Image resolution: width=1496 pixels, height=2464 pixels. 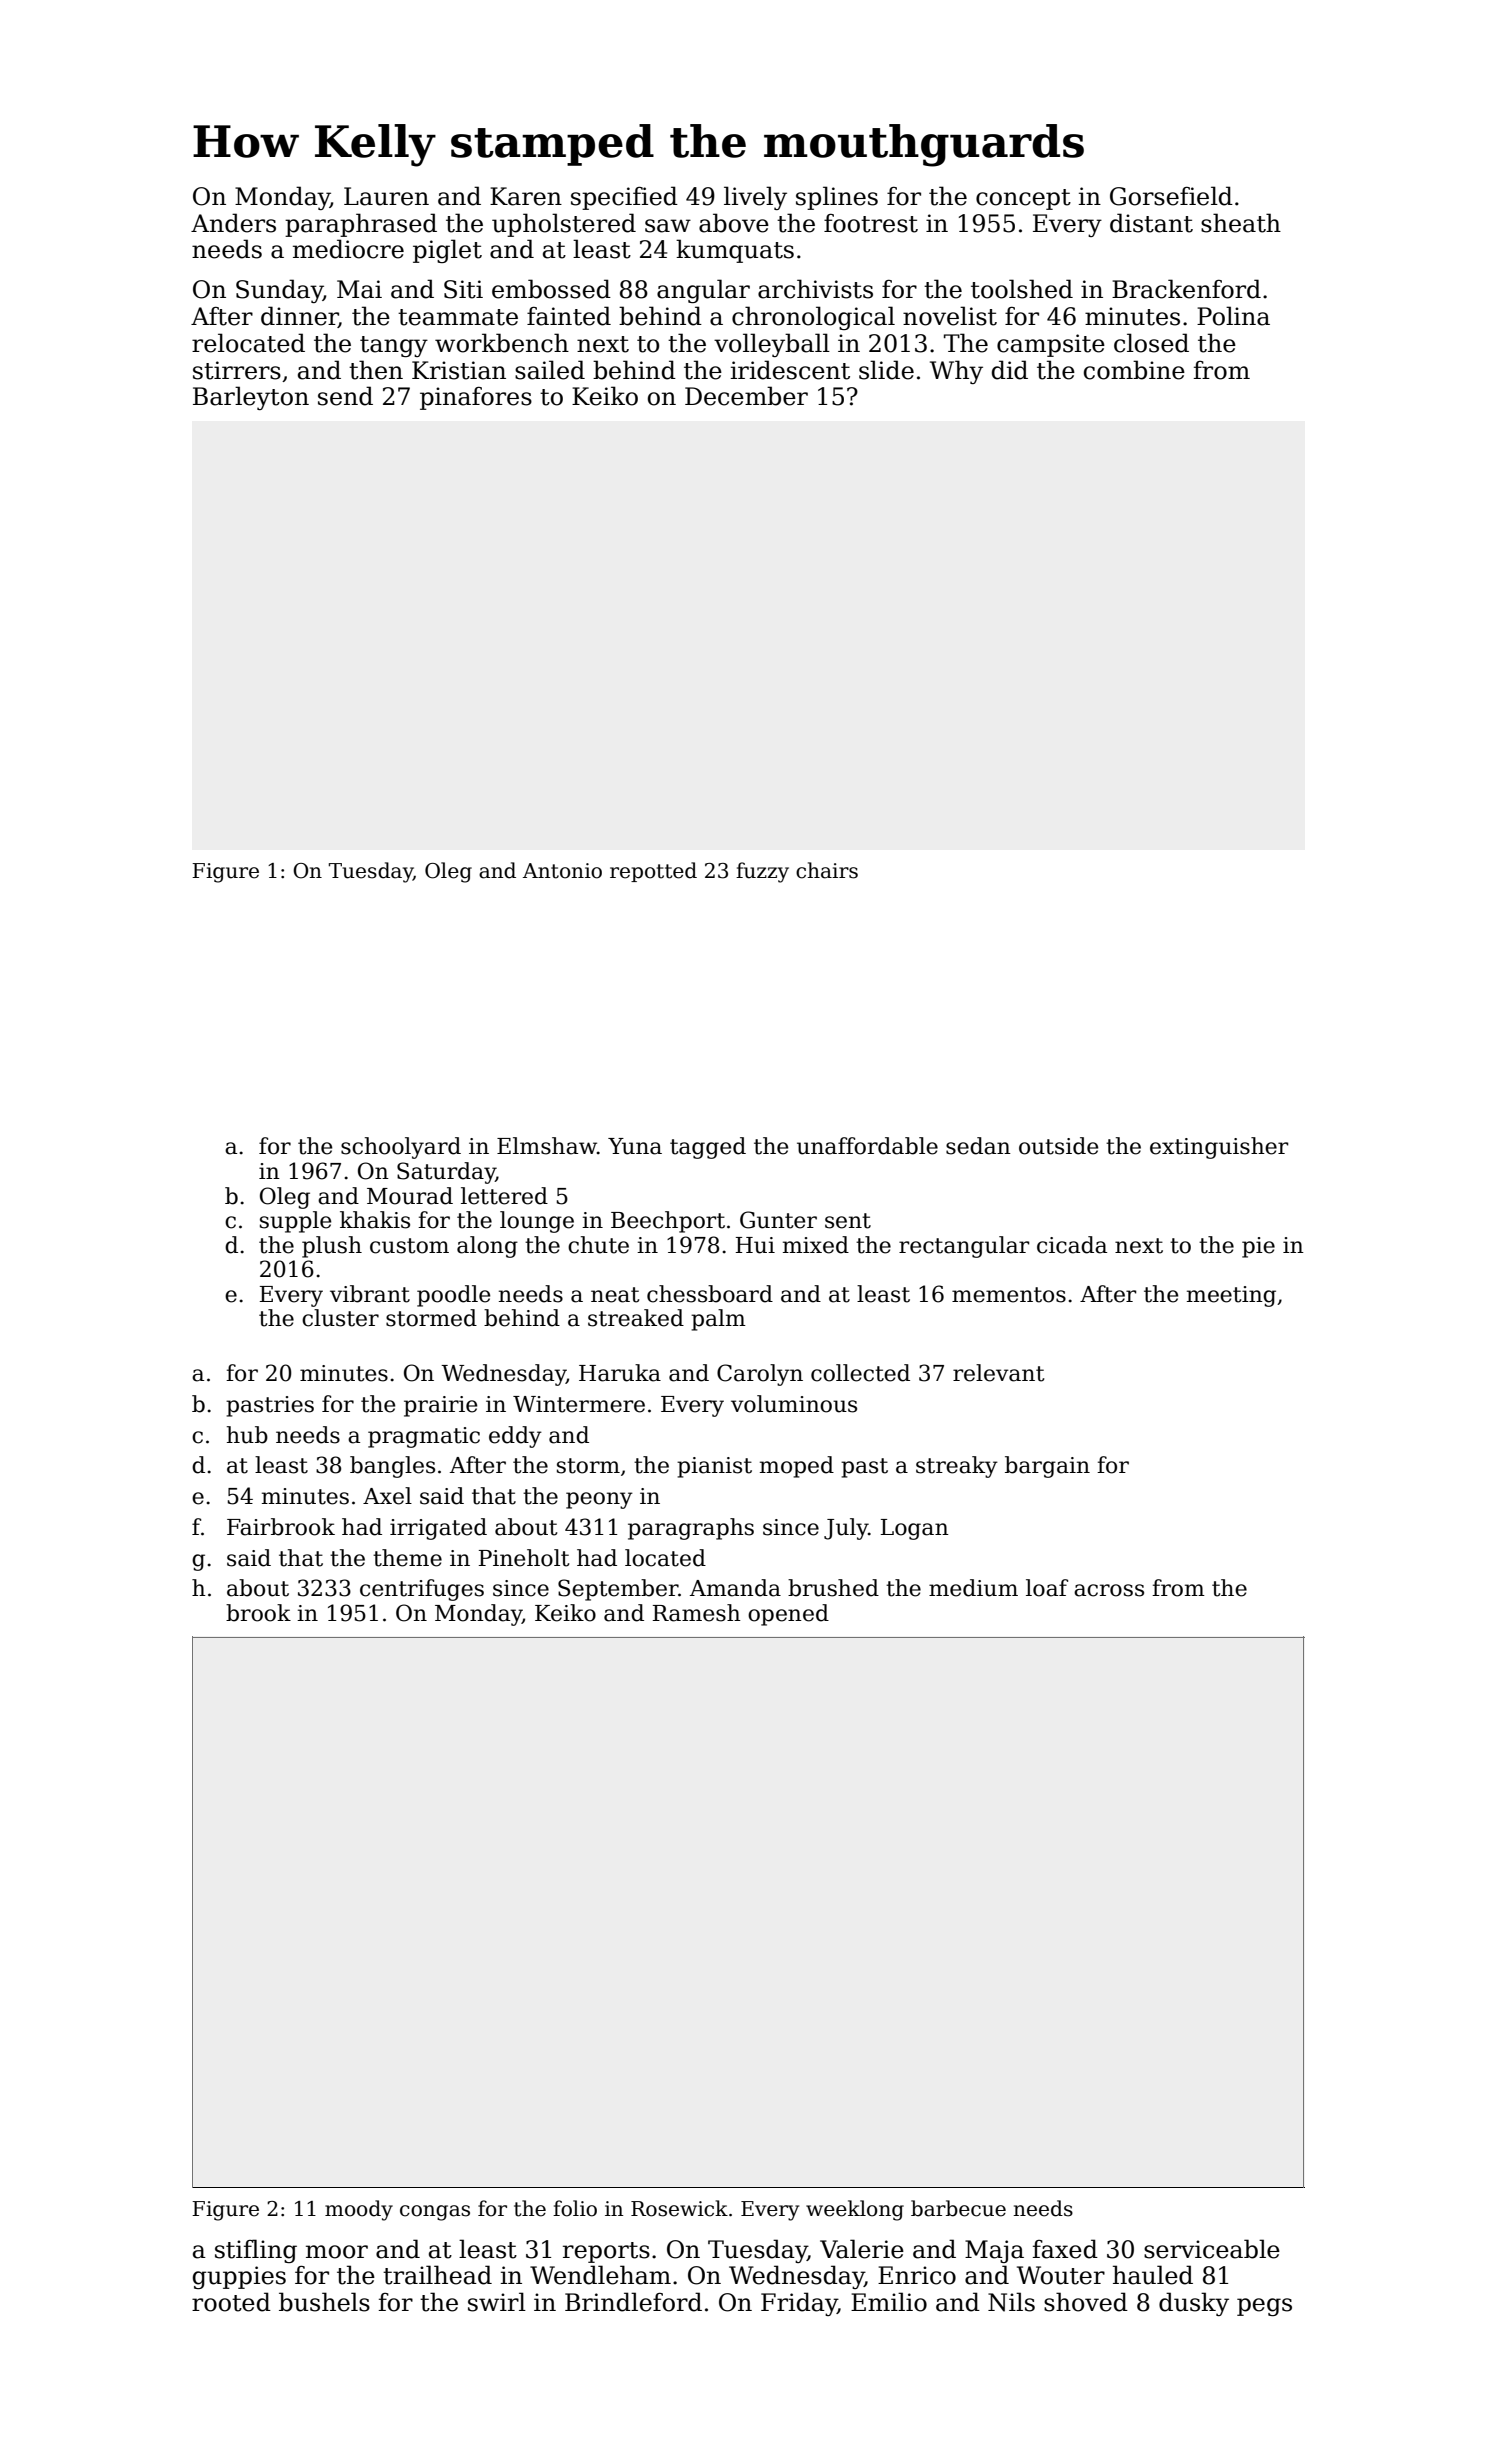 What do you see at coordinates (550, 370) in the image?
I see `sailed` at bounding box center [550, 370].
